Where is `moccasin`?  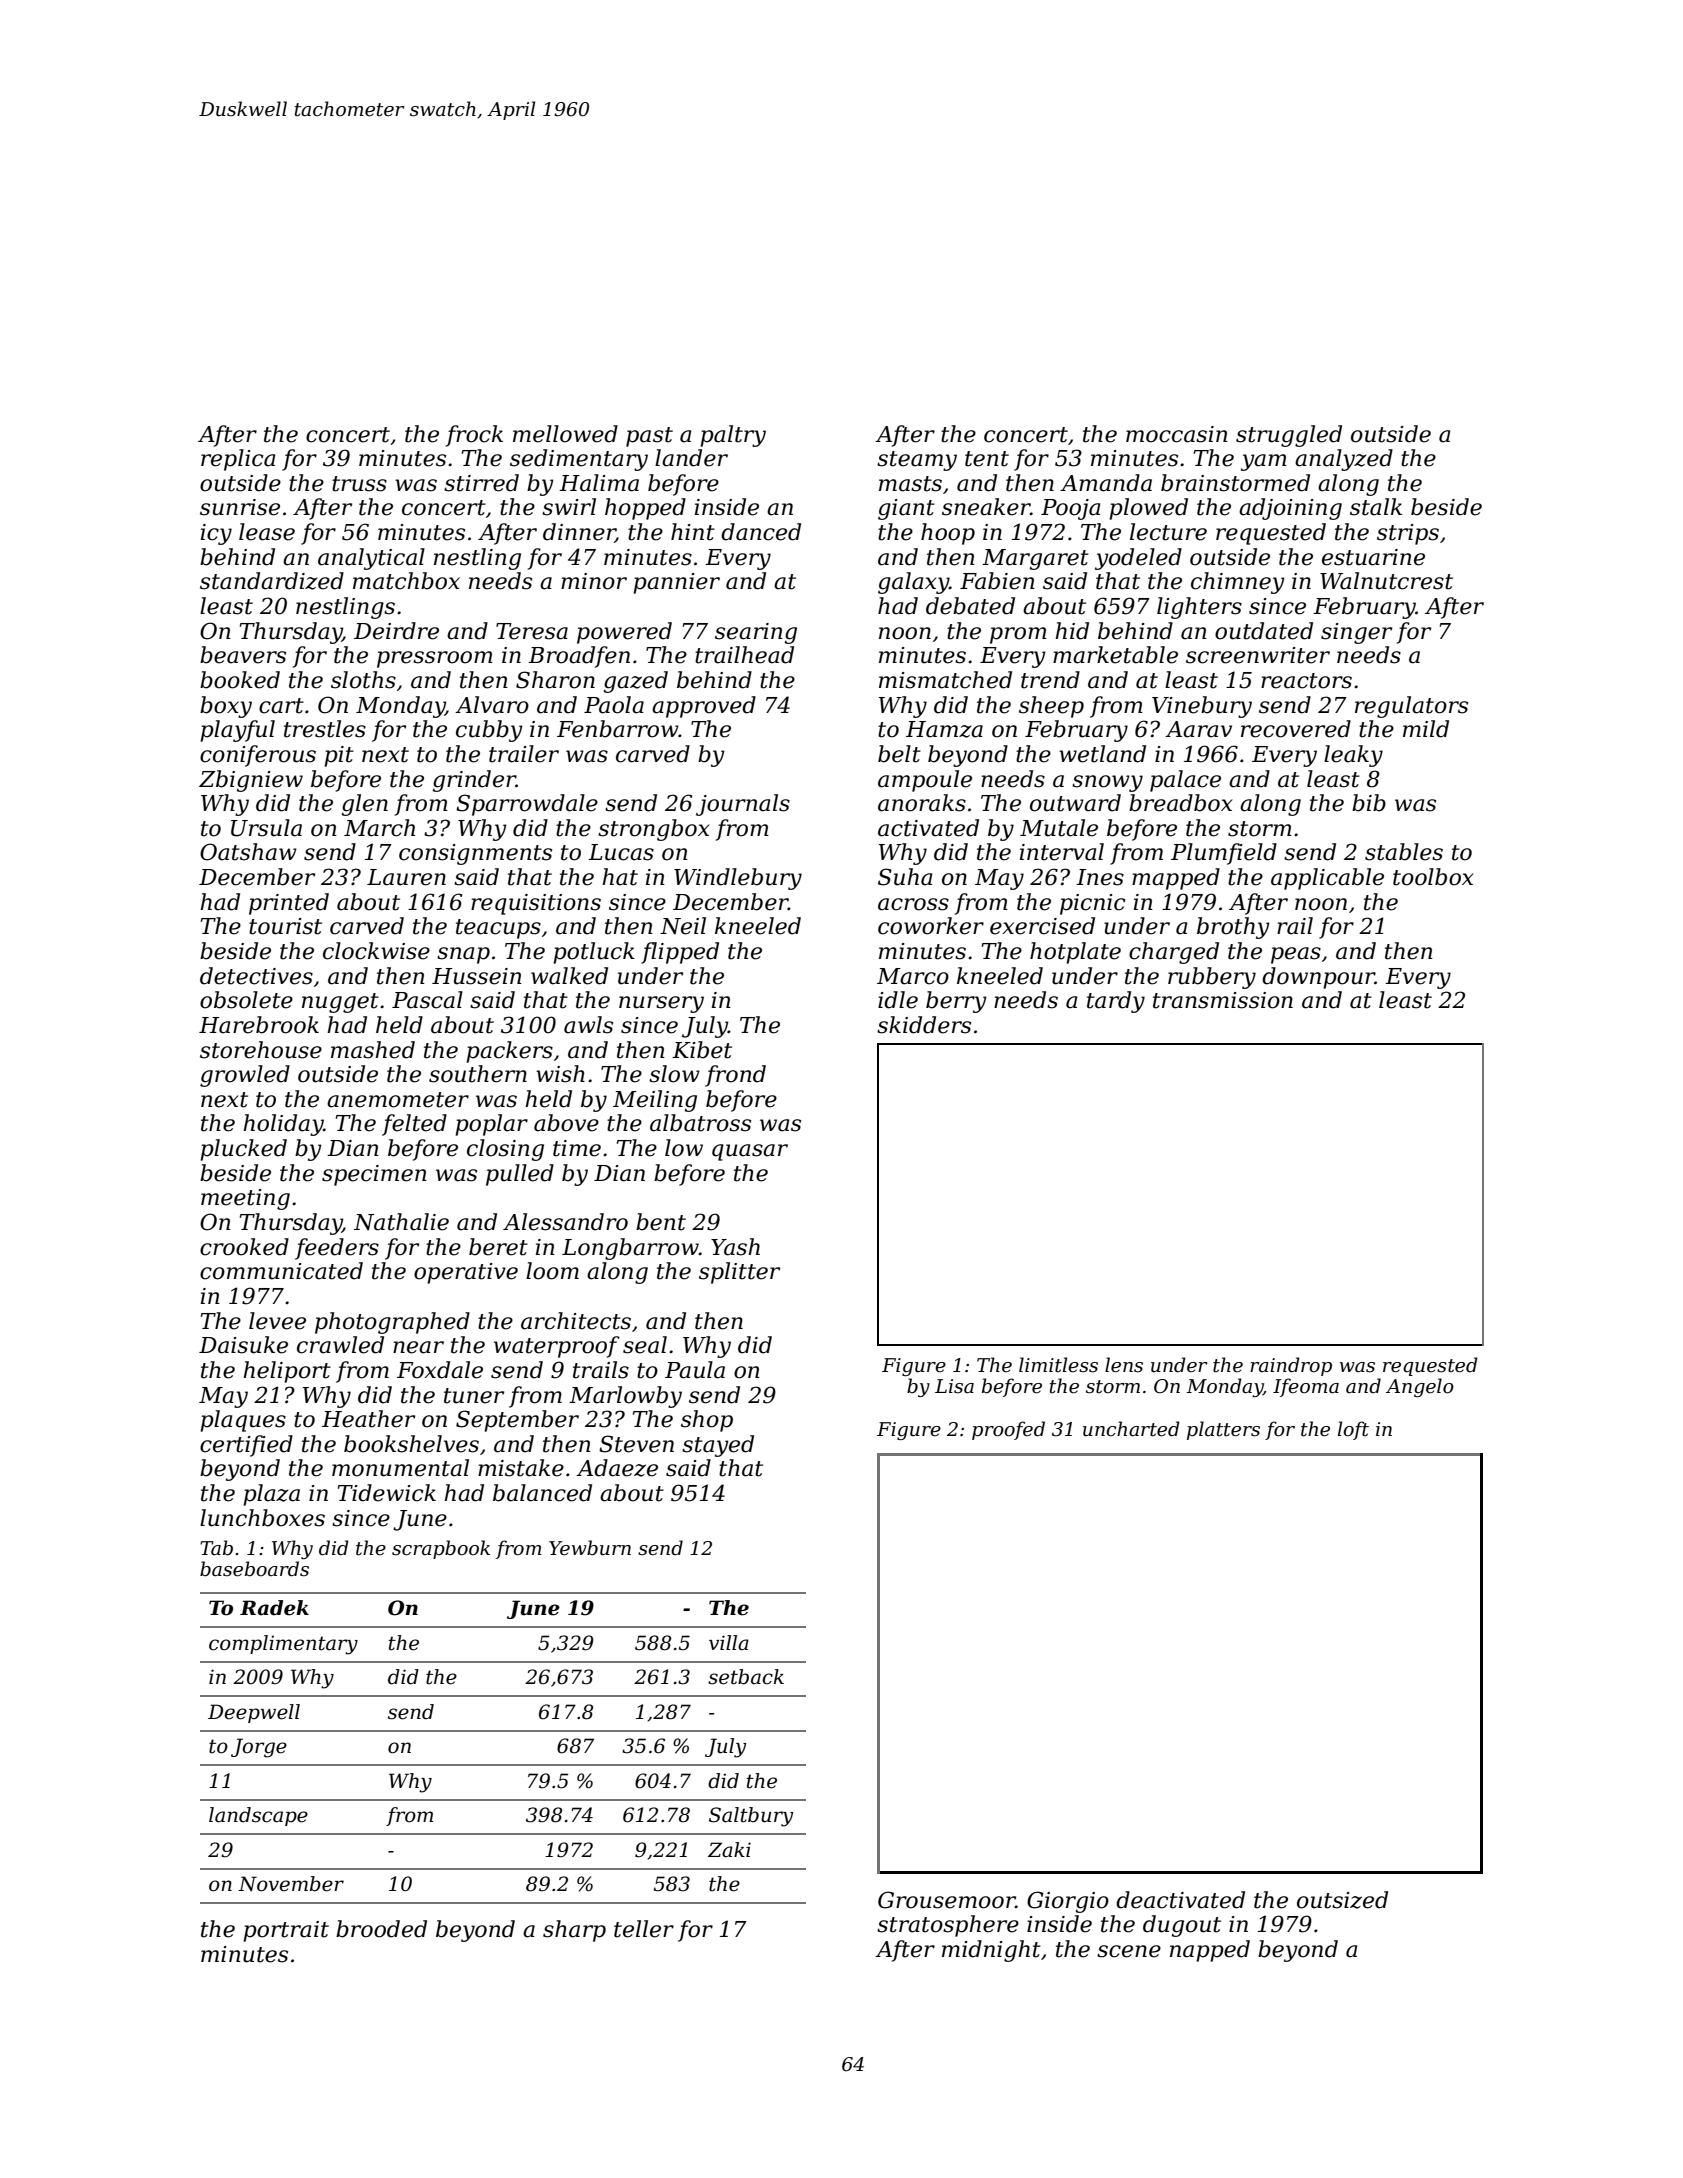
moccasin is located at coordinates (1177, 434).
